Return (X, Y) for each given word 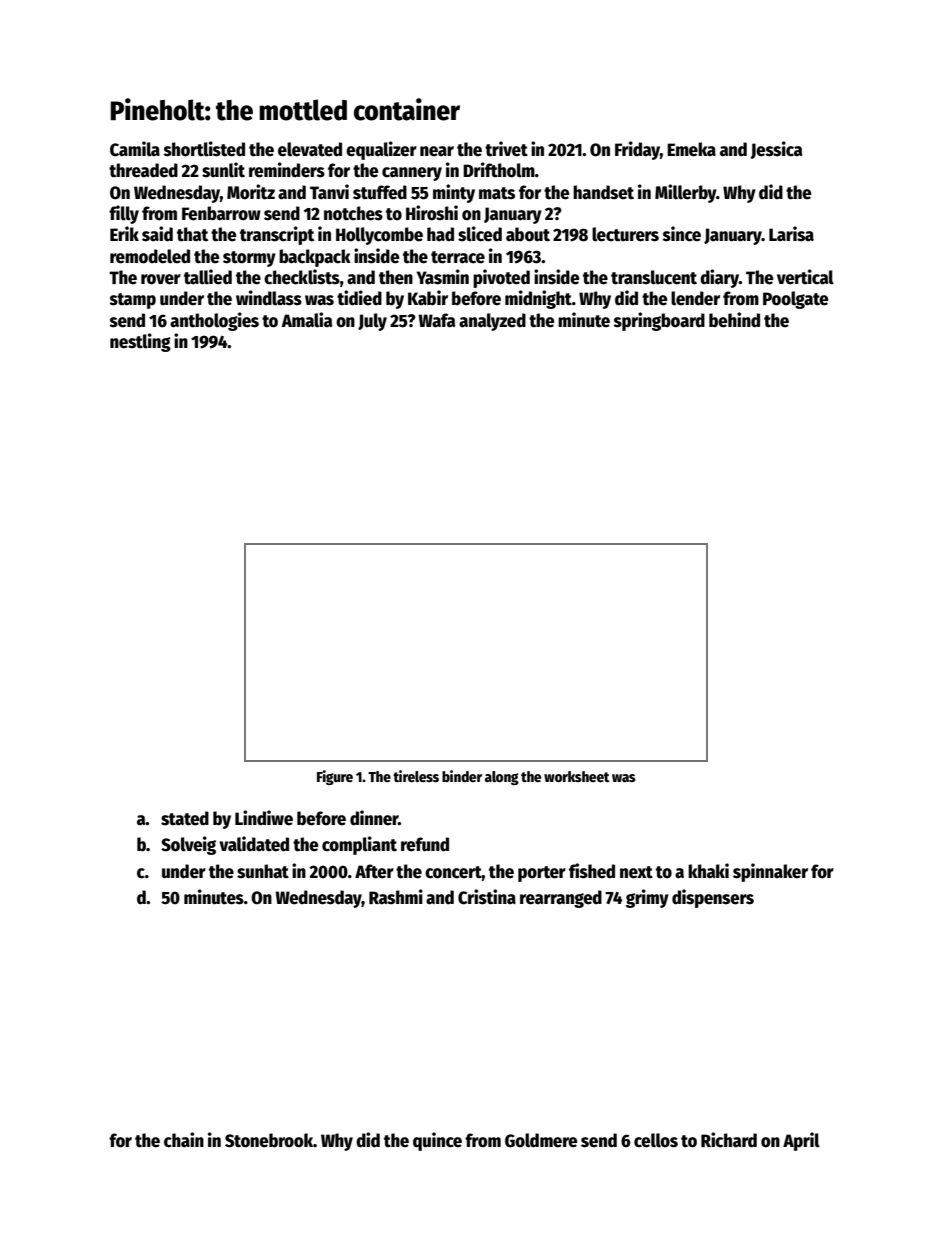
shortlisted (204, 149)
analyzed (492, 322)
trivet (506, 149)
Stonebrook (269, 1140)
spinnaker (770, 872)
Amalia (307, 320)
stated (185, 818)
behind (734, 320)
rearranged (561, 899)
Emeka (691, 149)
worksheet (577, 776)
